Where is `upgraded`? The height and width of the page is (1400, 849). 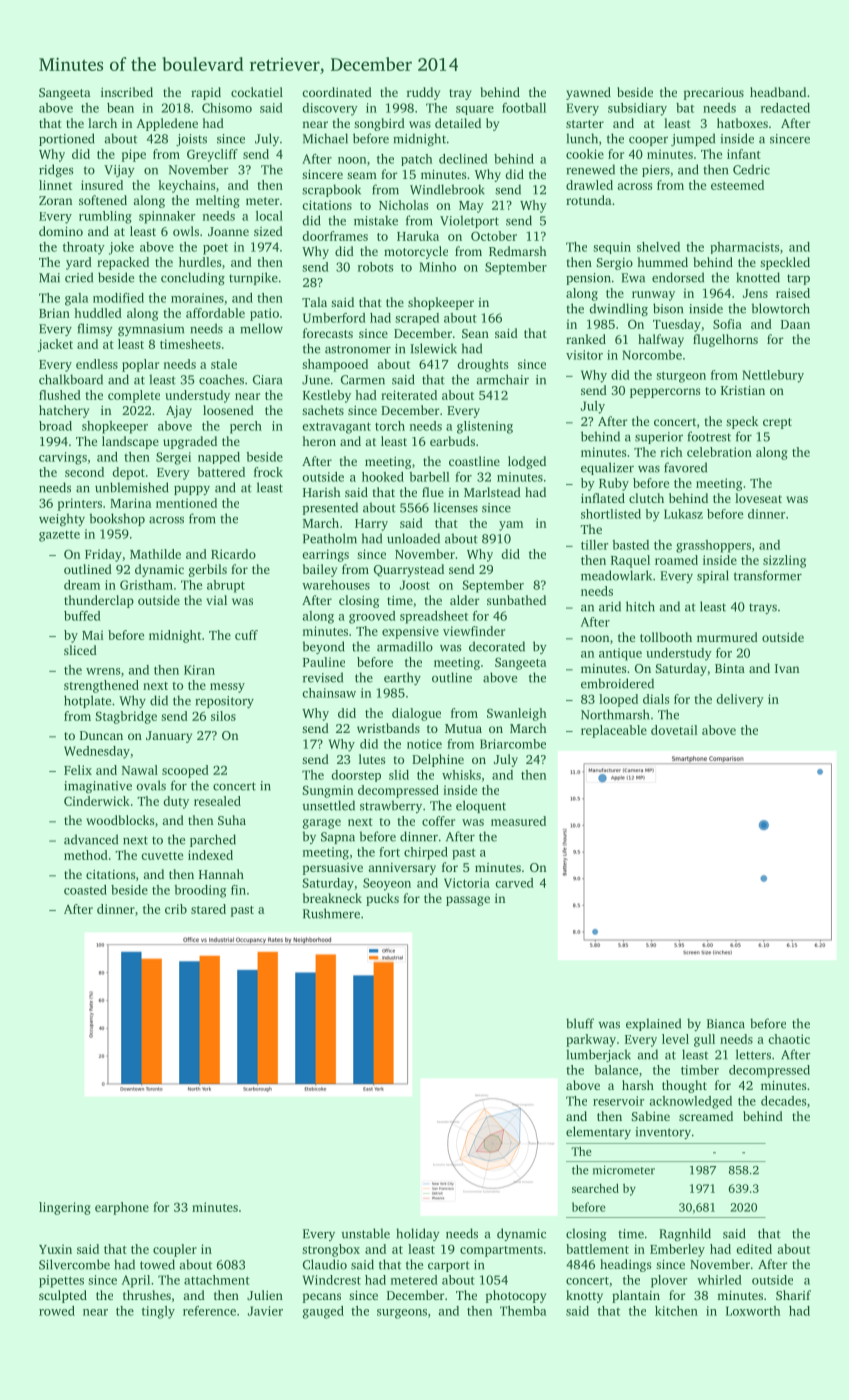
upgraded is located at coordinates (190, 442).
